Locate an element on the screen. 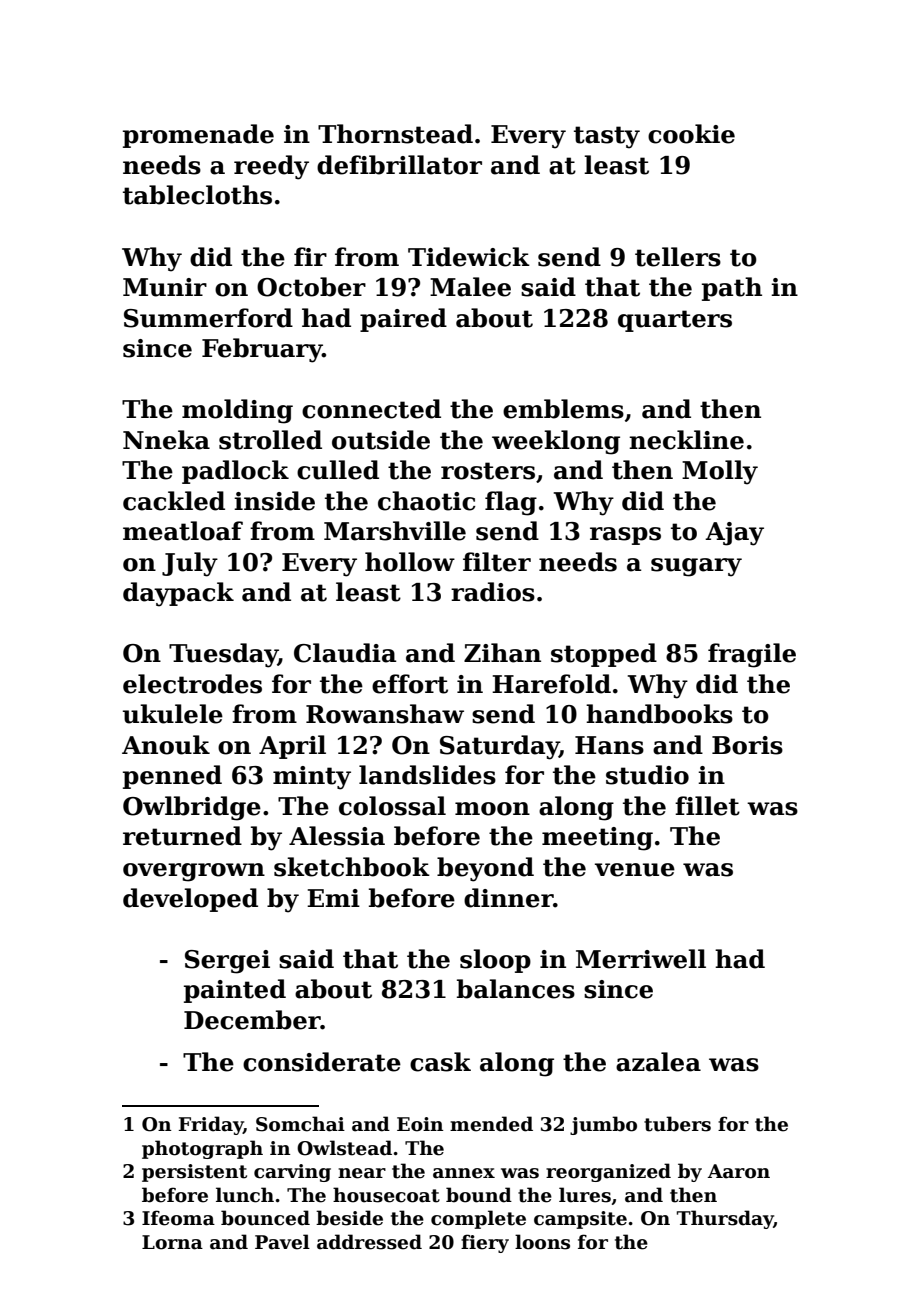 This screenshot has height=1311, width=924. electrodes is located at coordinates (192, 684).
